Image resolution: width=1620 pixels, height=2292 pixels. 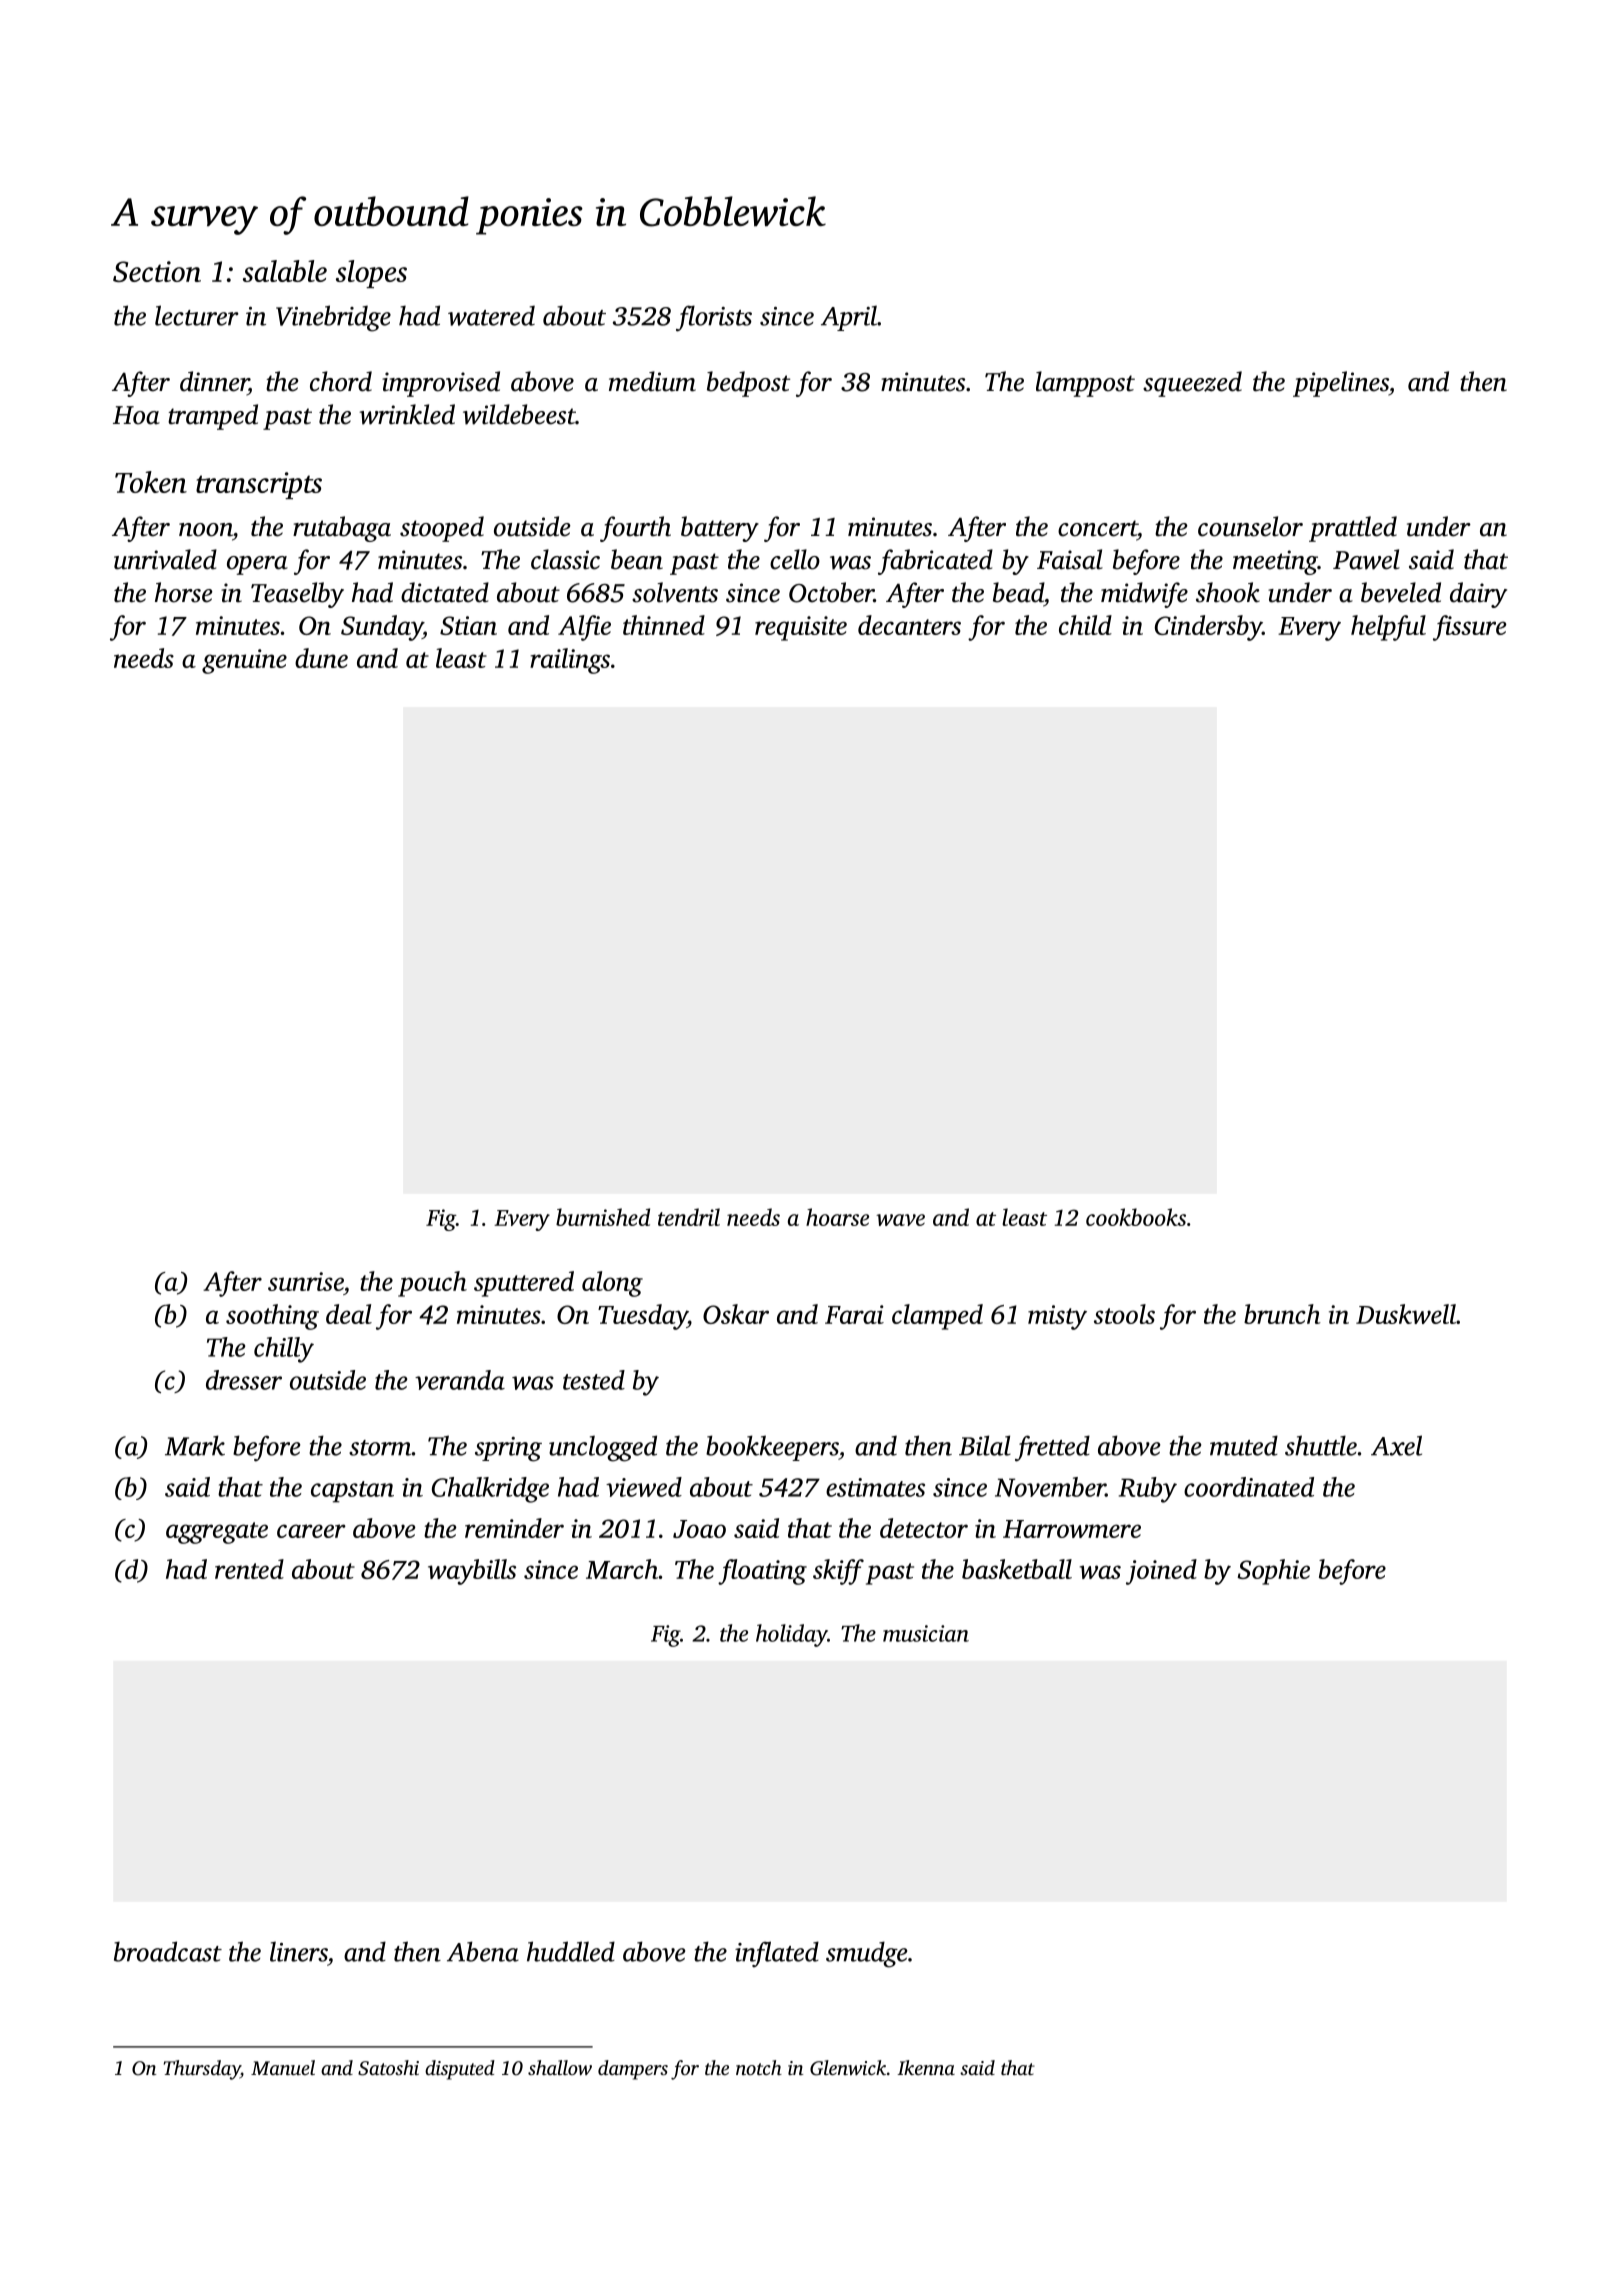 What do you see at coordinates (1406, 1314) in the page?
I see `Duskwell` at bounding box center [1406, 1314].
